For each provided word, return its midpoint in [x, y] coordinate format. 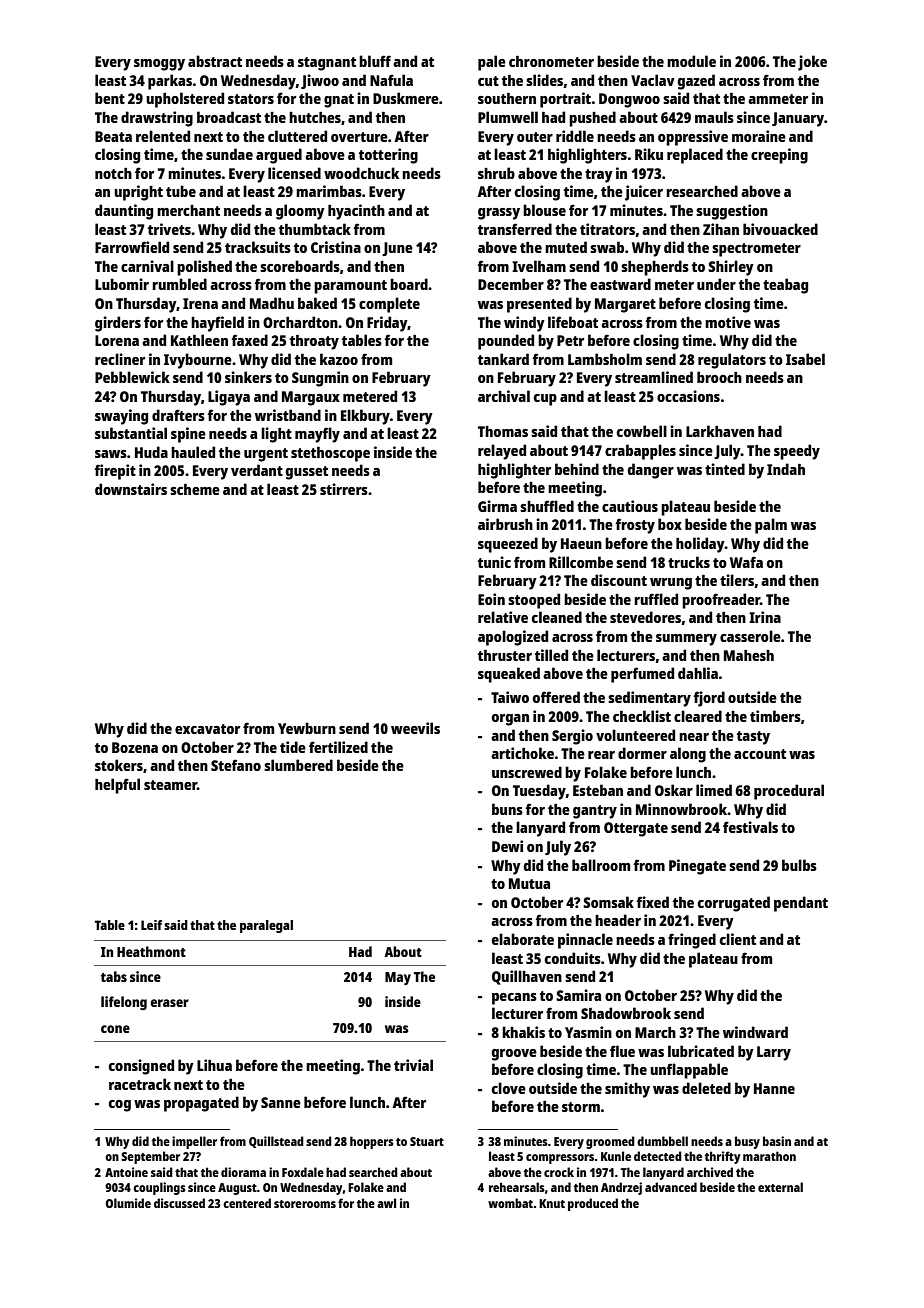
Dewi [507, 846]
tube [181, 191]
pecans [514, 999]
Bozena [135, 747]
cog [120, 1106]
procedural [789, 792]
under [716, 284]
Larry [774, 1053]
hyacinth [356, 212]
